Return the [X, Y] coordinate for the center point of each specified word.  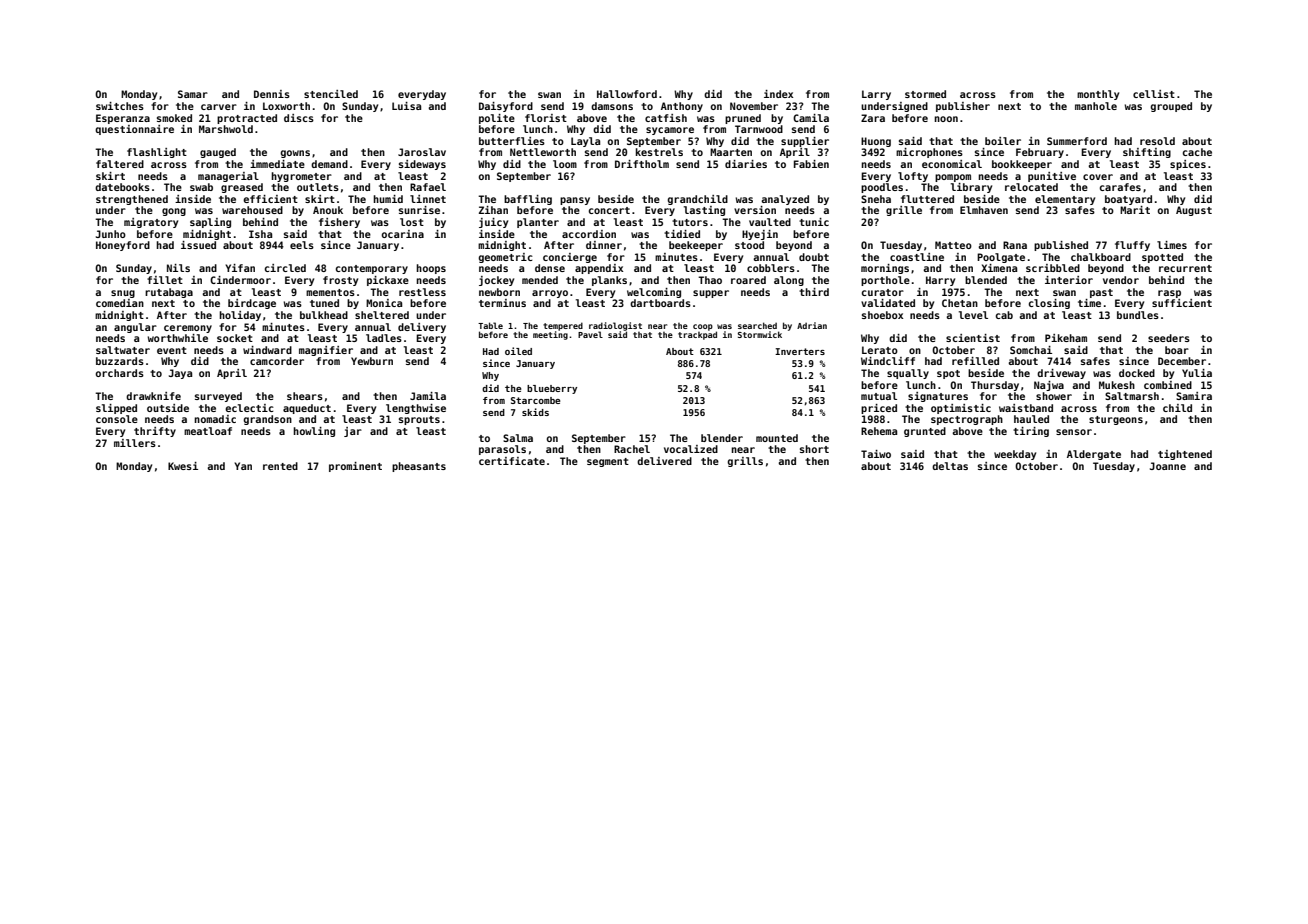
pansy [575, 201]
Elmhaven [984, 210]
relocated [1031, 187]
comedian [120, 303]
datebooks [122, 187]
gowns [295, 154]
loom [565, 164]
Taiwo [876, 454]
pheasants [419, 467]
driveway [1061, 374]
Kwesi [183, 466]
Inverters [800, 351]
